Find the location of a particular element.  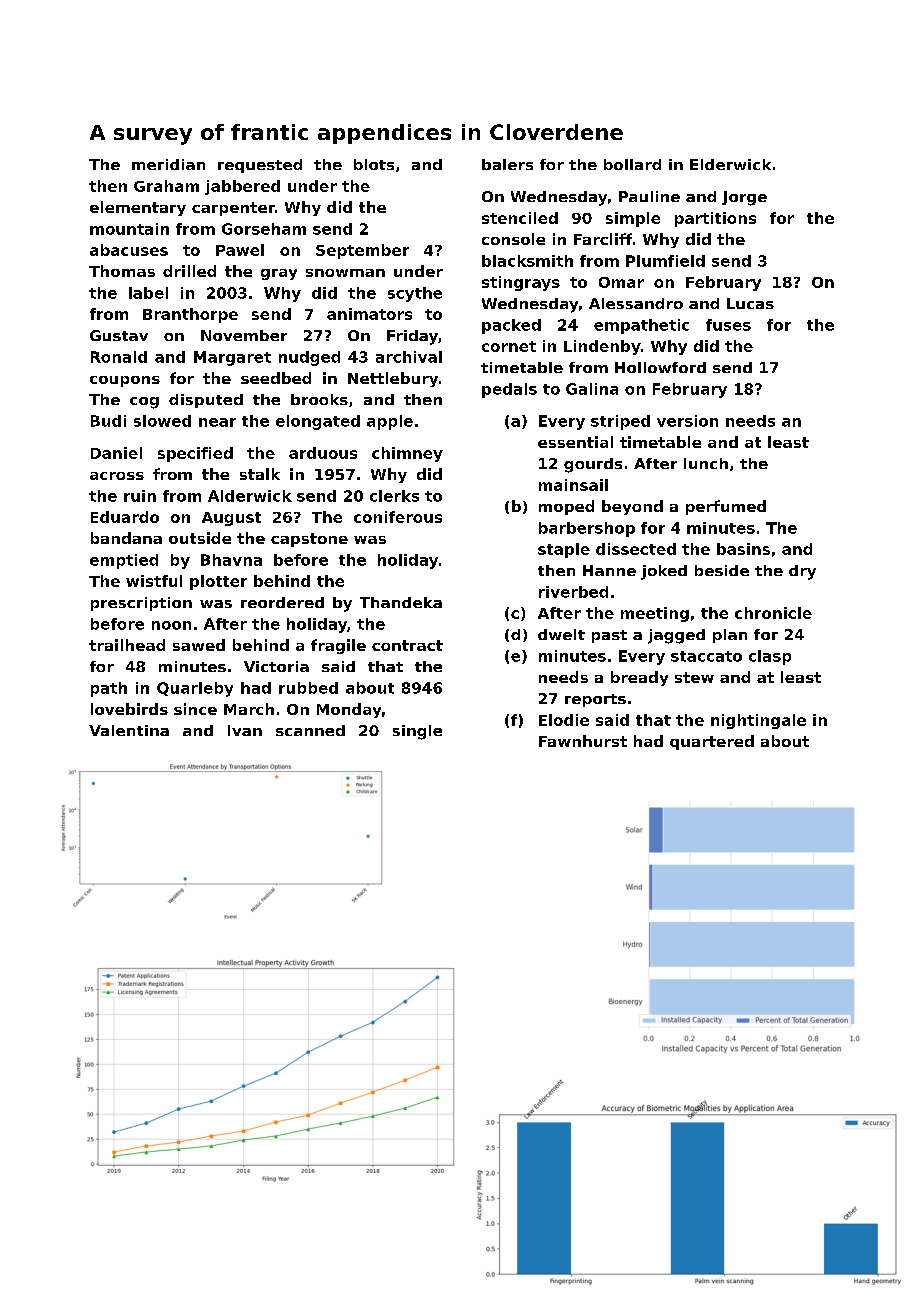

perfumed is located at coordinates (726, 507).
